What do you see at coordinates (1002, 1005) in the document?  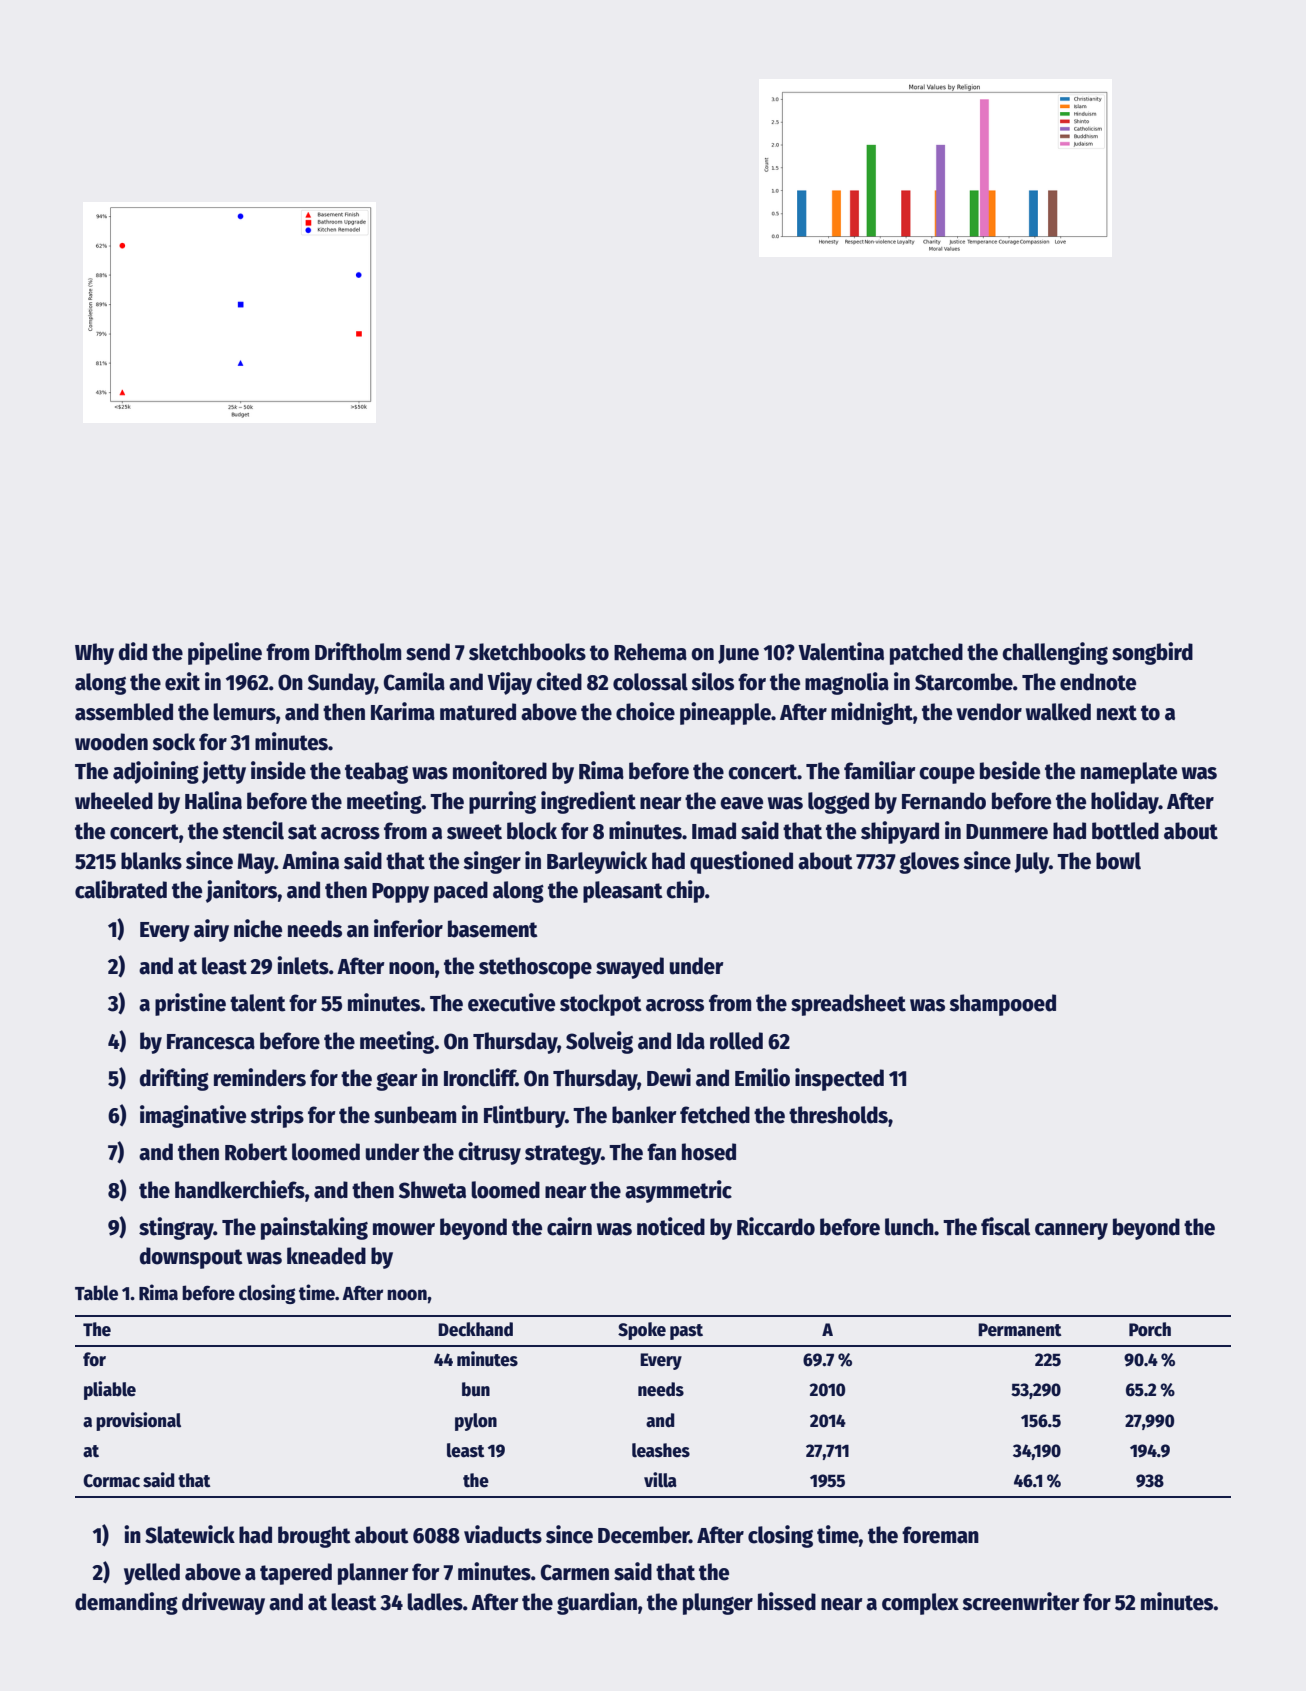 I see `shampooed` at bounding box center [1002, 1005].
